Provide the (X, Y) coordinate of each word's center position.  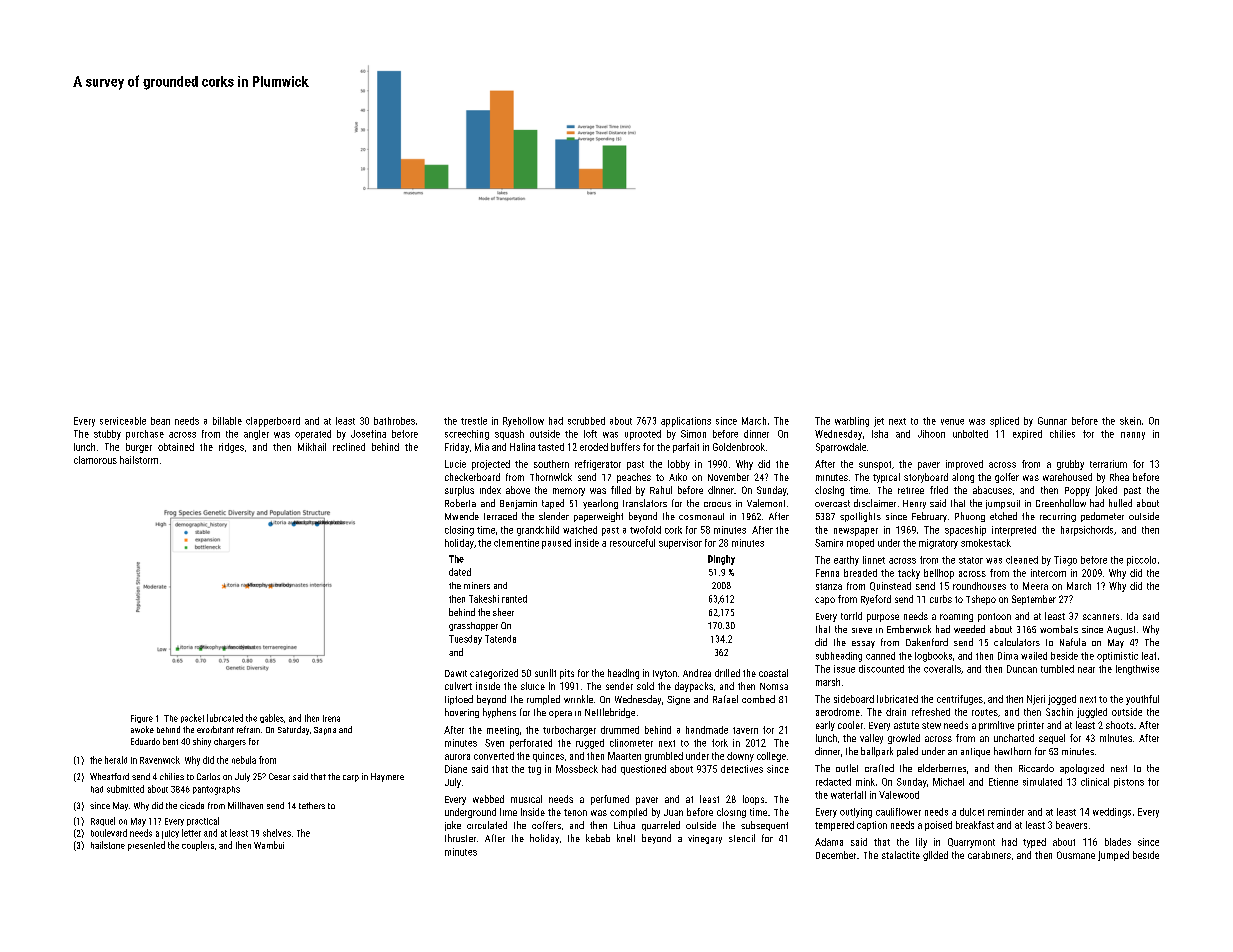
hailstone (108, 845)
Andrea (697, 673)
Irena (331, 718)
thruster (460, 838)
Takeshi (484, 599)
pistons (1129, 783)
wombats (1059, 629)
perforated (531, 744)
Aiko (678, 477)
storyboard (926, 478)
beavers (1071, 825)
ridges (231, 448)
